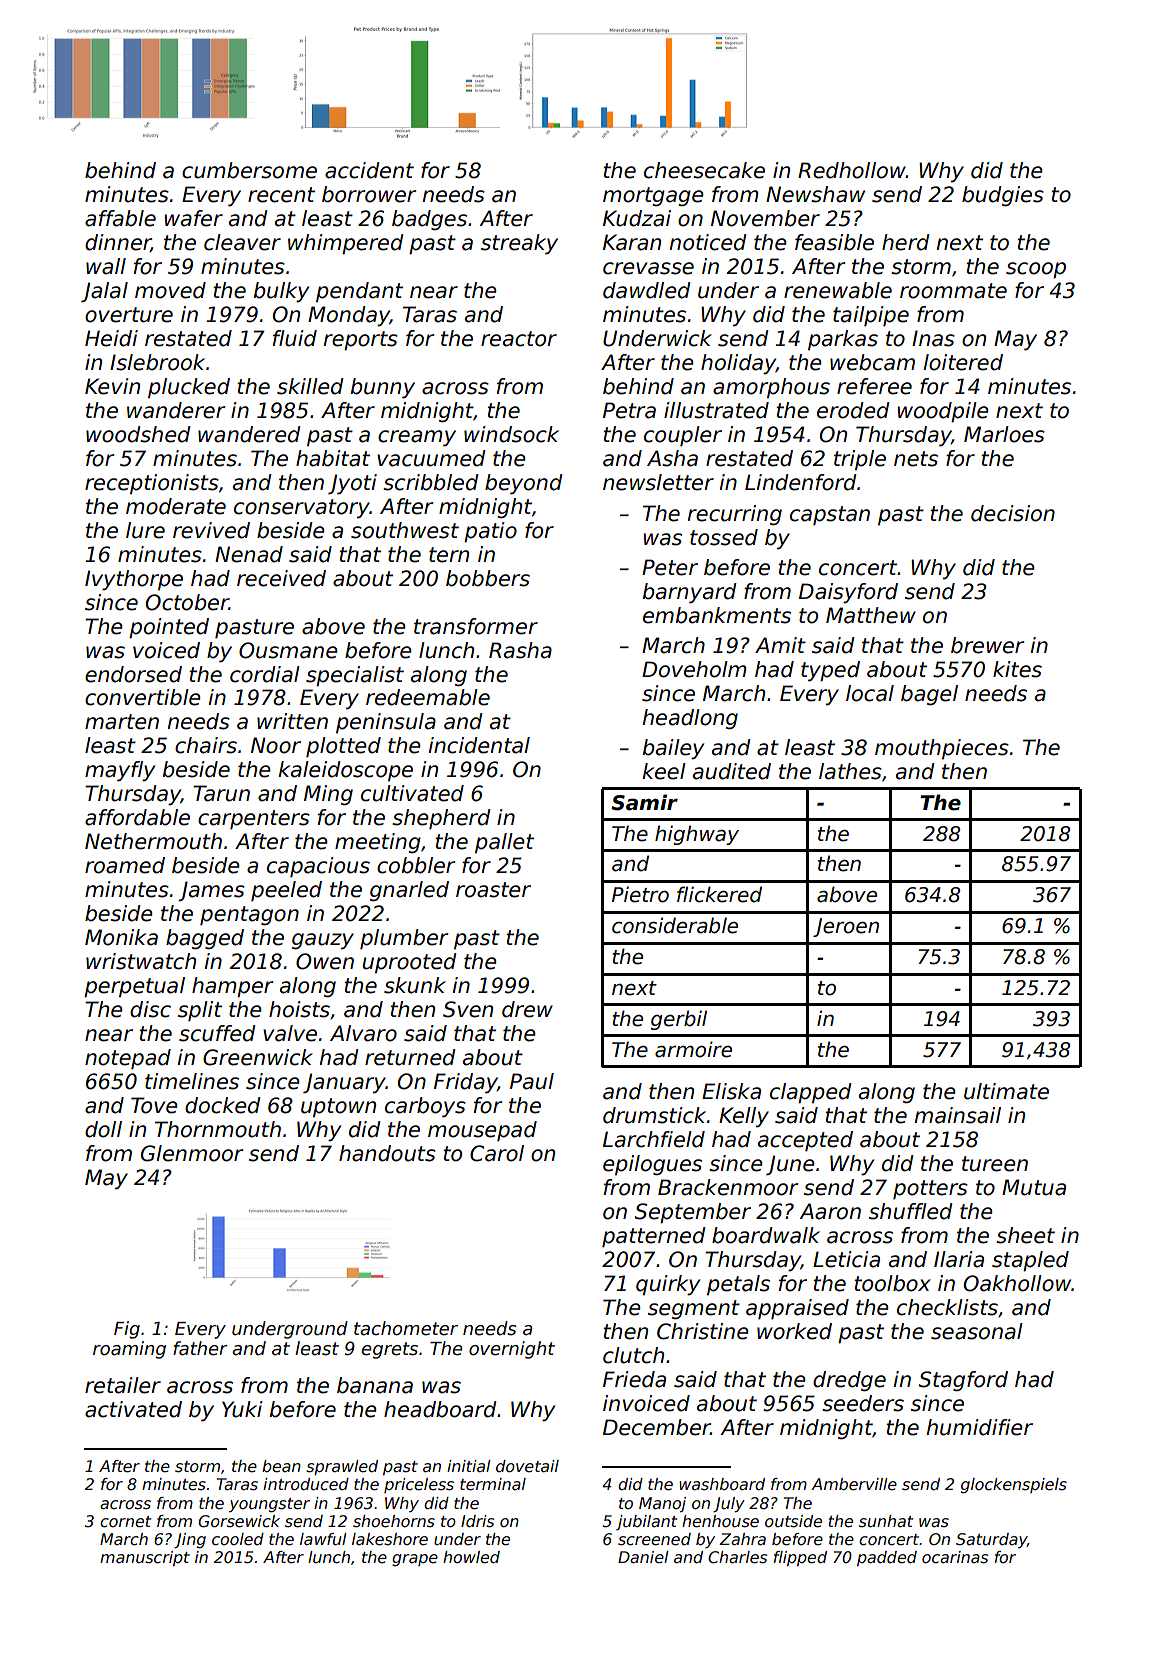 The height and width of the screenshot is (1654, 1165). Describe the element at coordinates (281, 578) in the screenshot. I see `received` at that location.
